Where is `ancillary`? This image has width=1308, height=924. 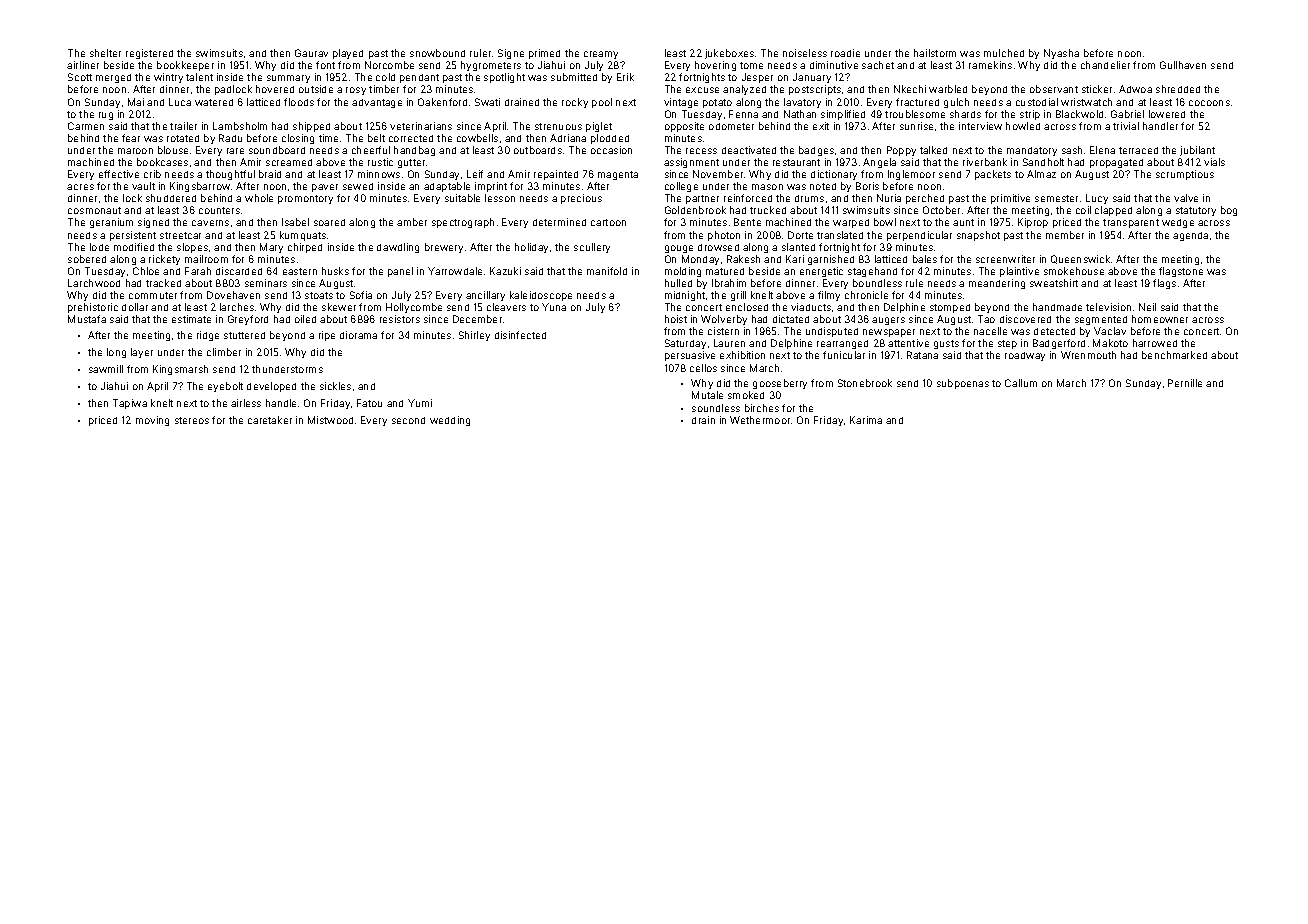
ancillary is located at coordinates (485, 296).
